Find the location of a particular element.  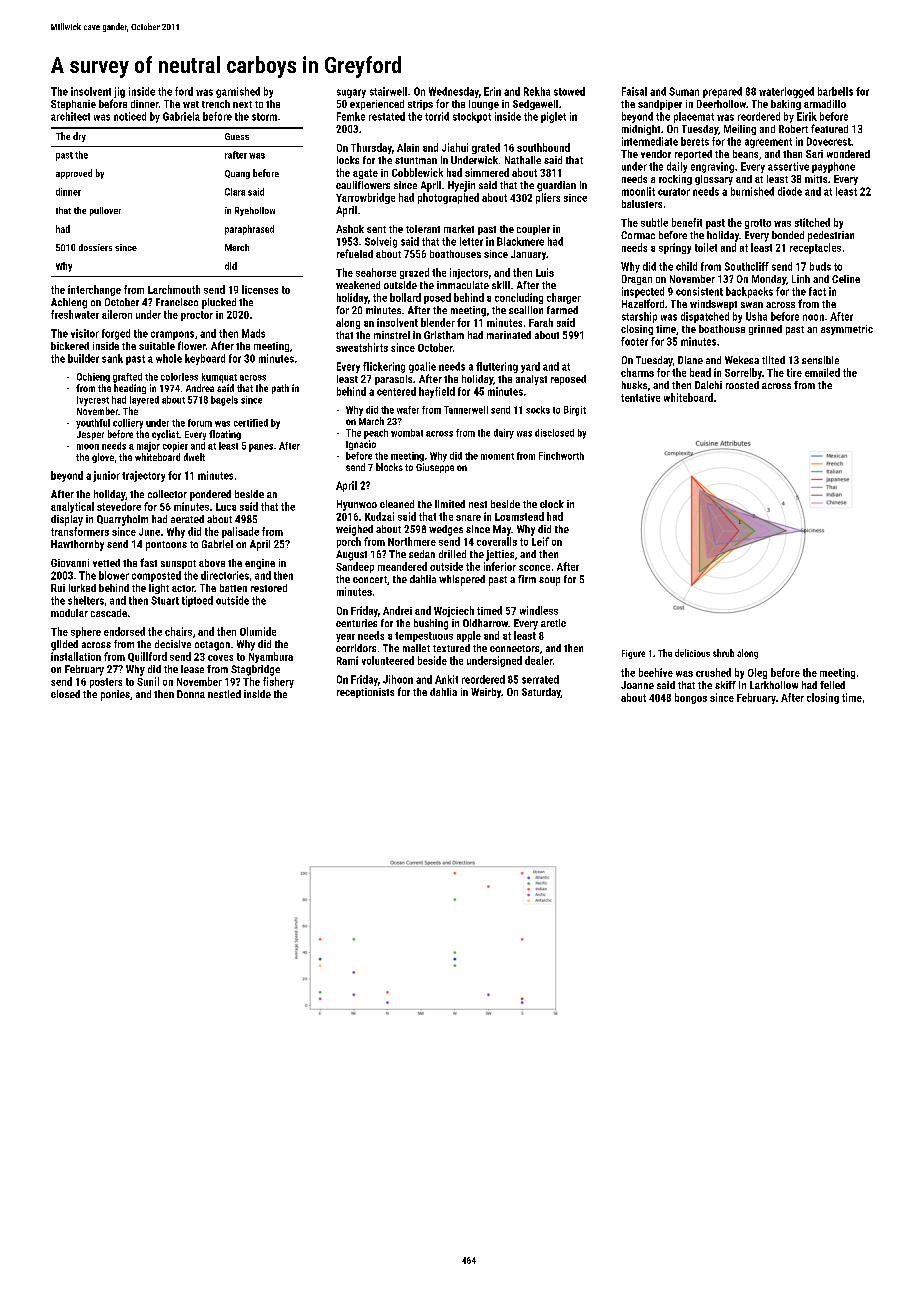

soup is located at coordinates (549, 581).
